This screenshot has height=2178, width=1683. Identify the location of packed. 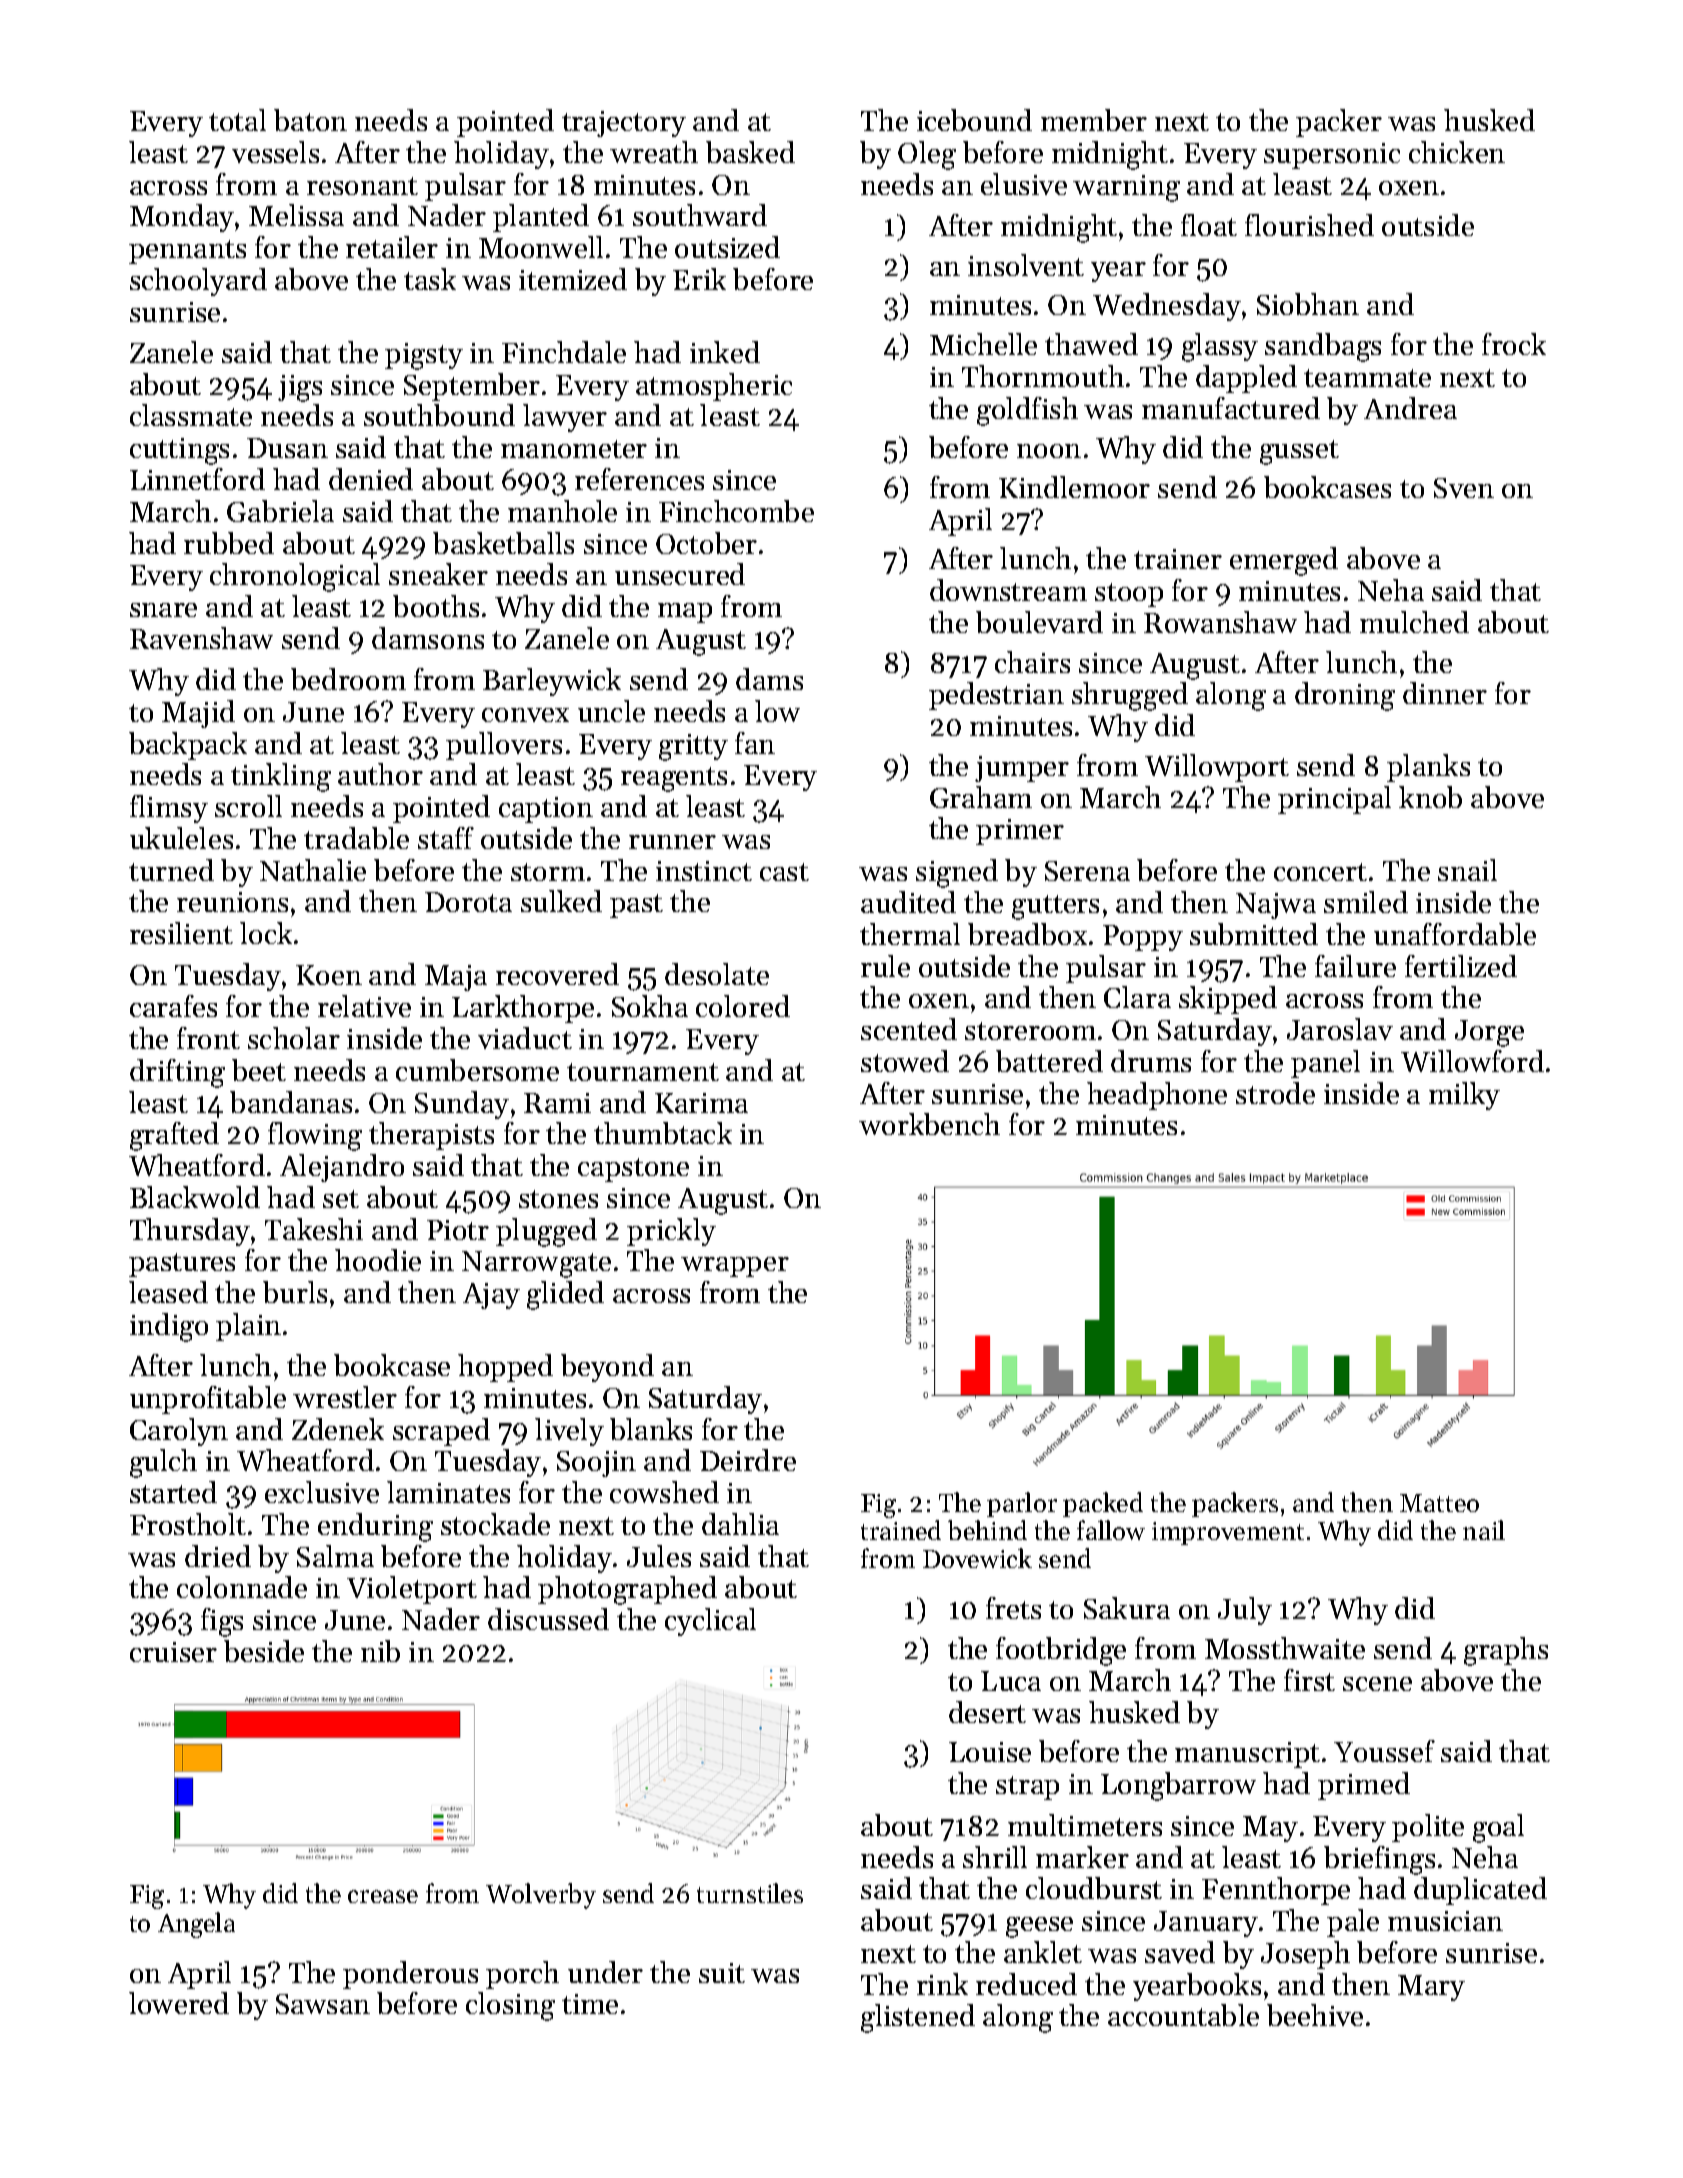
(1103, 1504).
